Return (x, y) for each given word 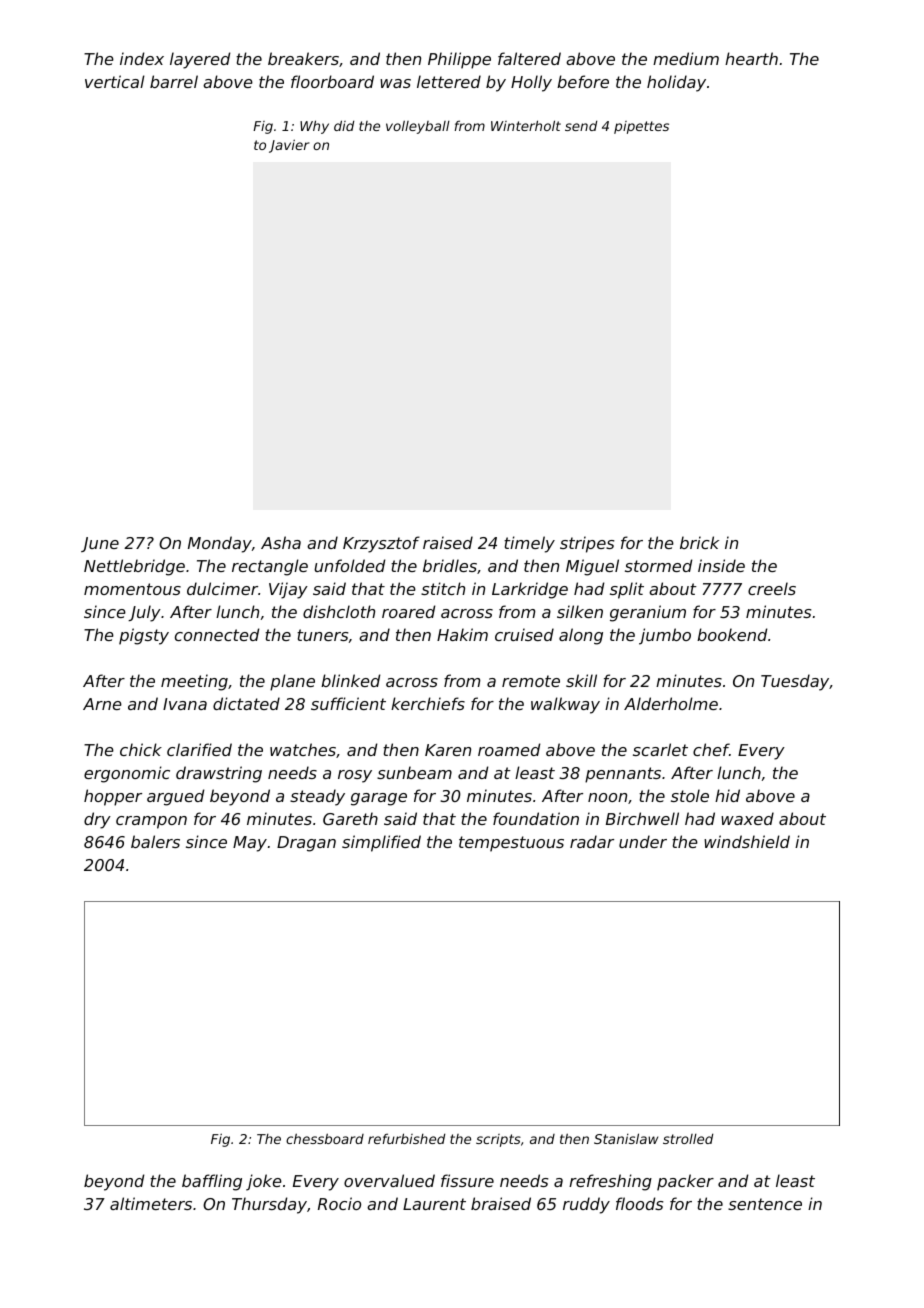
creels (772, 588)
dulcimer (222, 588)
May (250, 844)
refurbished (406, 1138)
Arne (102, 704)
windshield (747, 841)
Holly (531, 83)
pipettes (641, 127)
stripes (587, 544)
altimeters (151, 1203)
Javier (289, 146)
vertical (115, 81)
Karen (448, 750)
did (344, 125)
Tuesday (795, 682)
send (581, 126)
